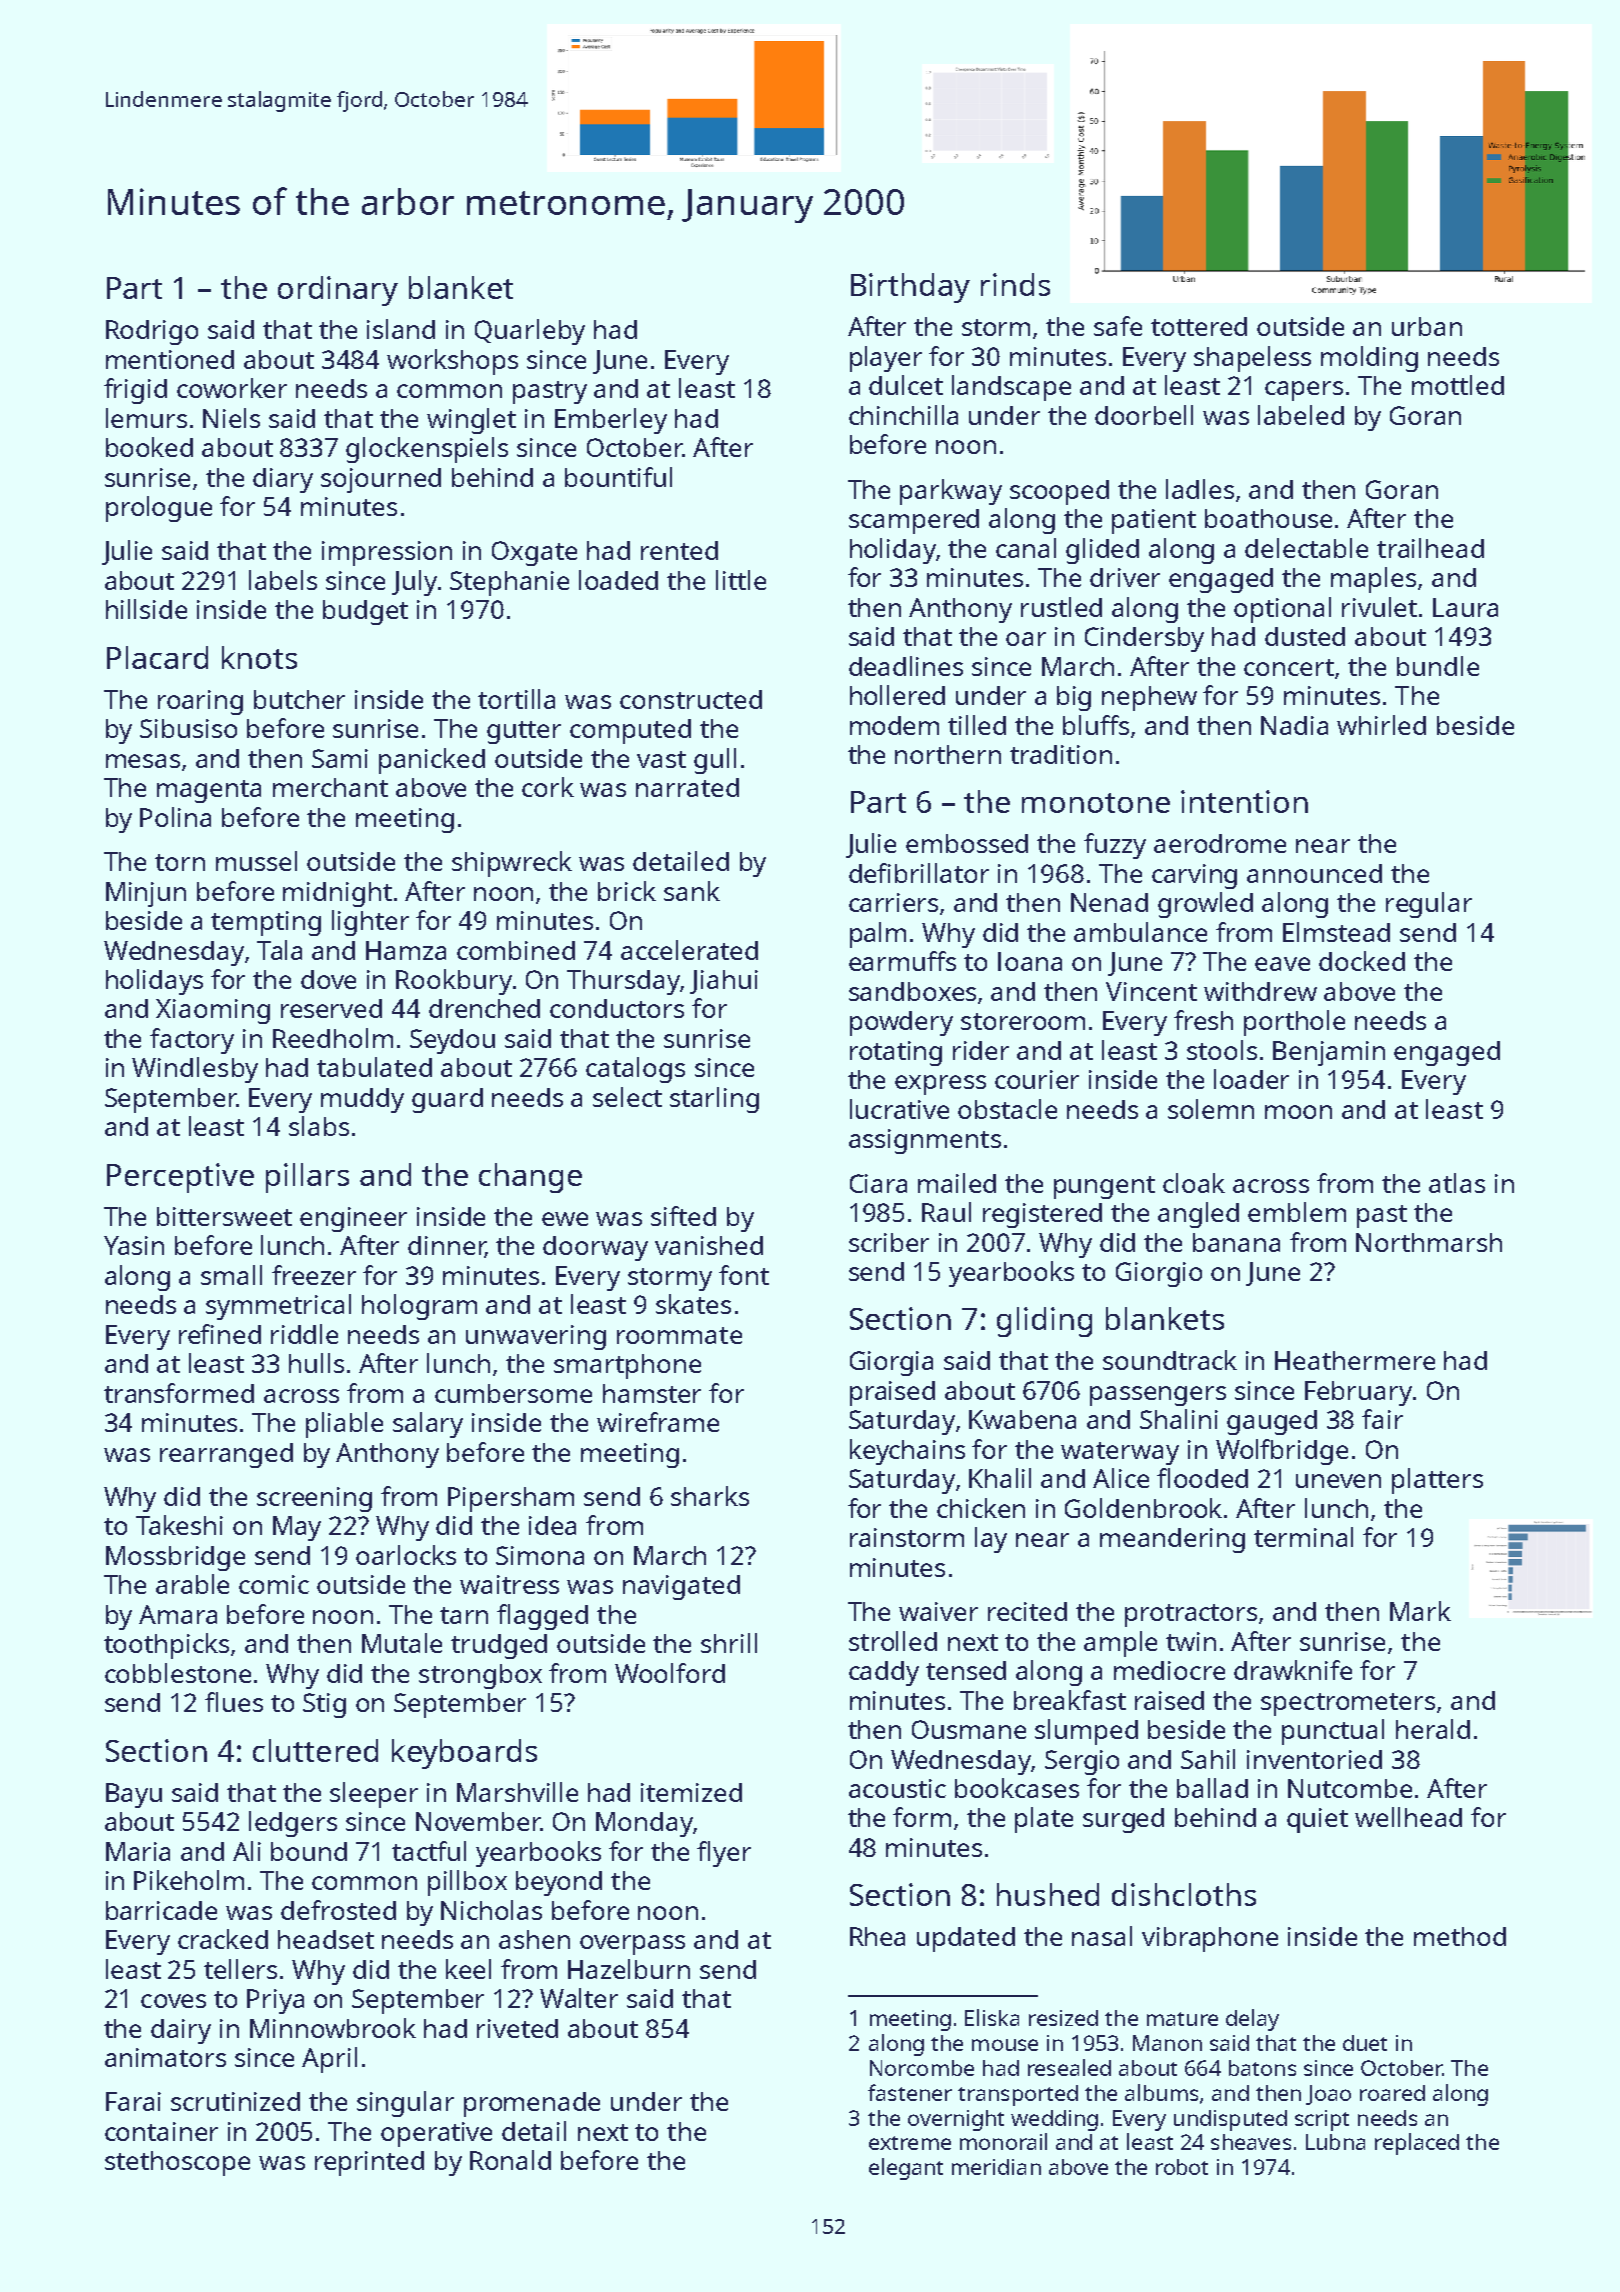 The image size is (1620, 2292). Describe the element at coordinates (1408, 1817) in the screenshot. I see `wellhead` at that location.
